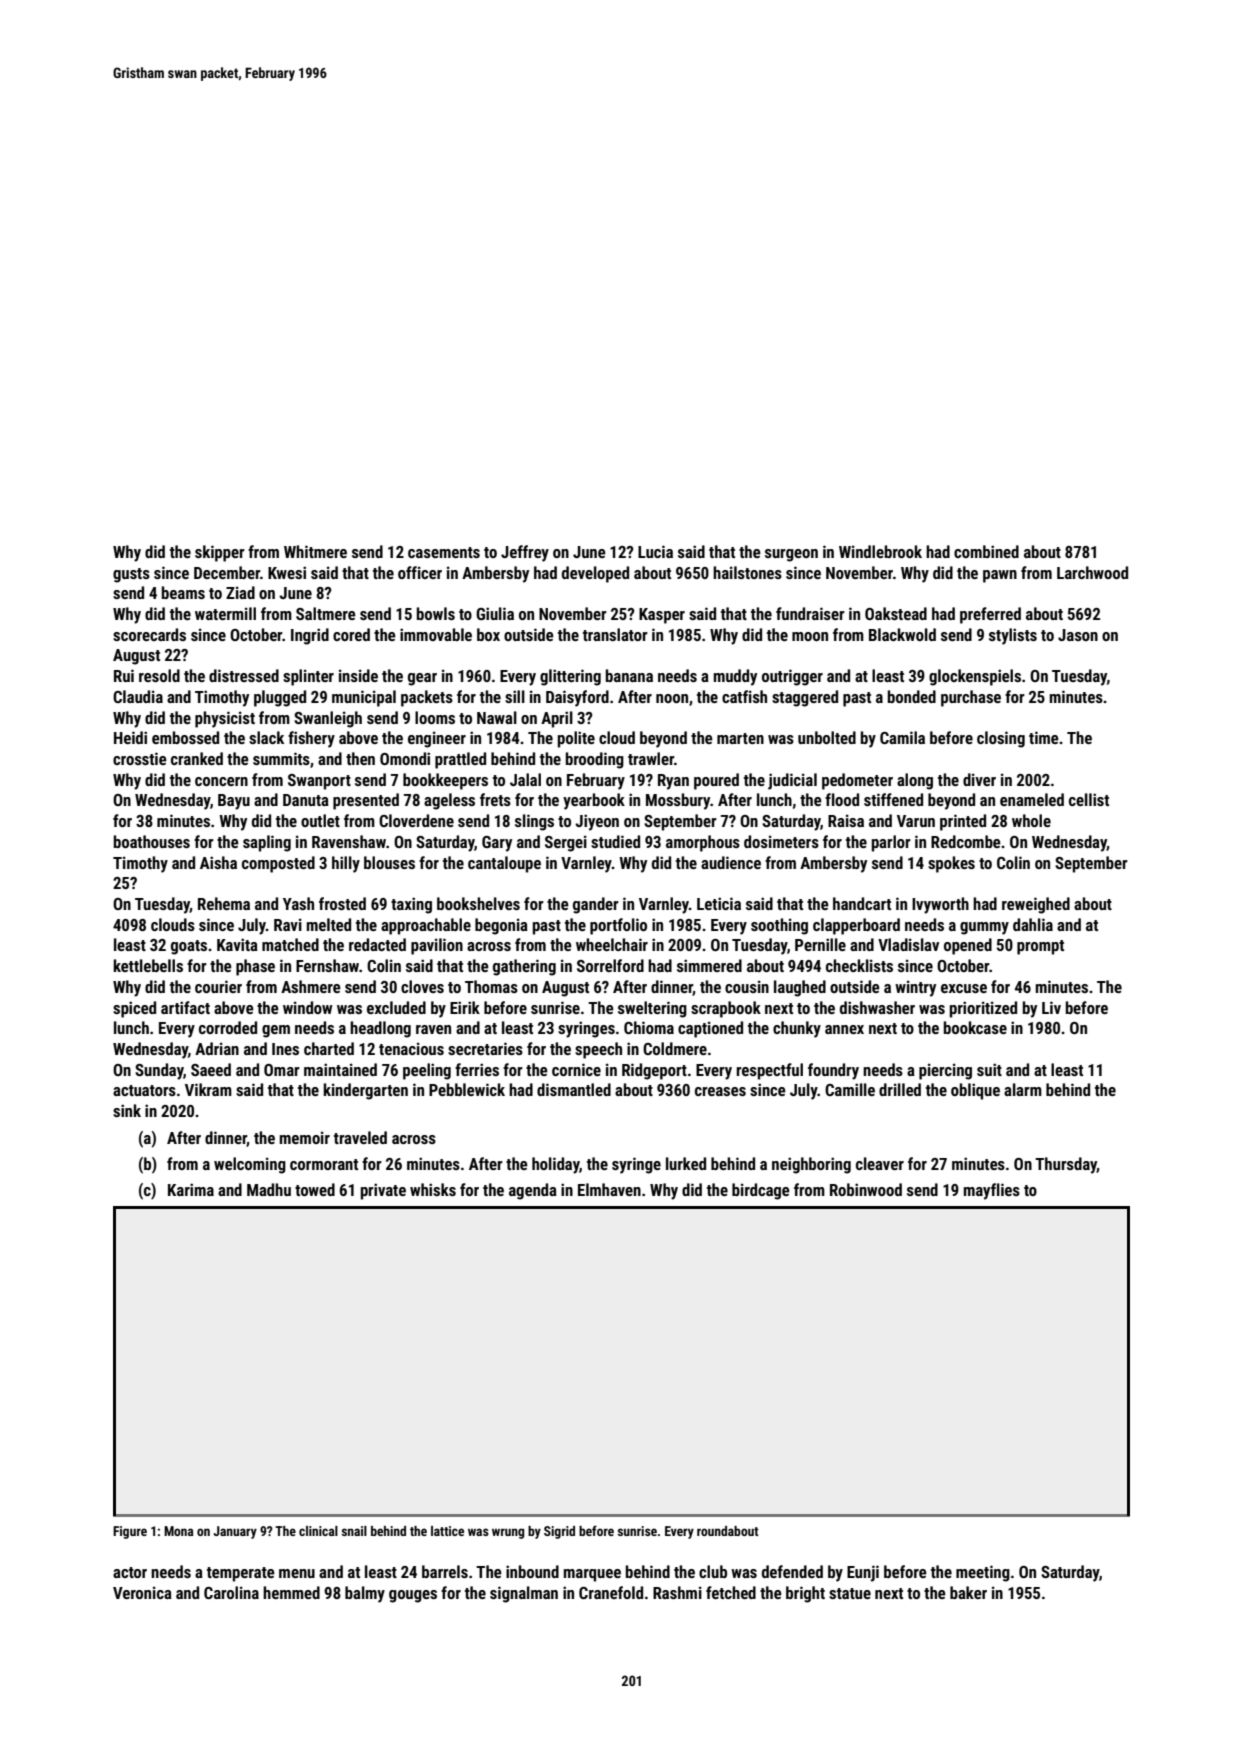 The height and width of the screenshot is (1758, 1243). I want to click on Liv, so click(1051, 1007).
